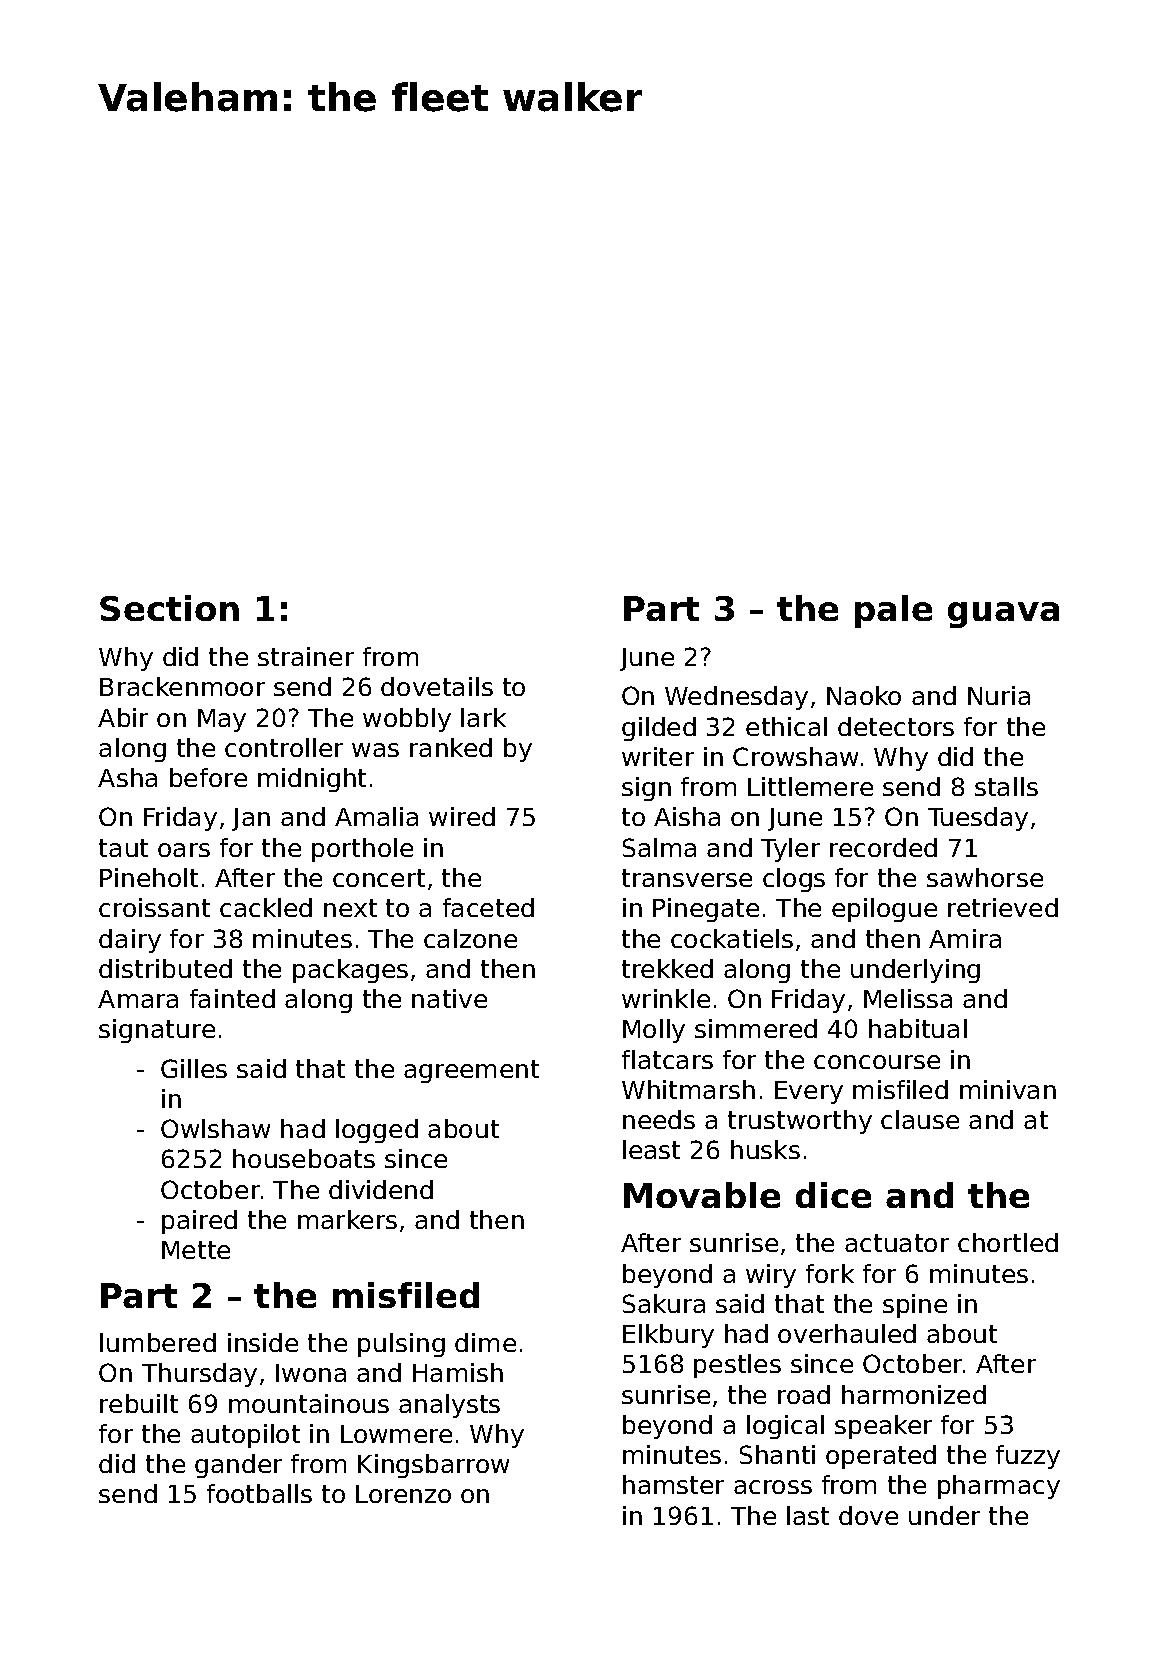 The height and width of the screenshot is (1654, 1165). What do you see at coordinates (651, 1149) in the screenshot?
I see `least` at bounding box center [651, 1149].
